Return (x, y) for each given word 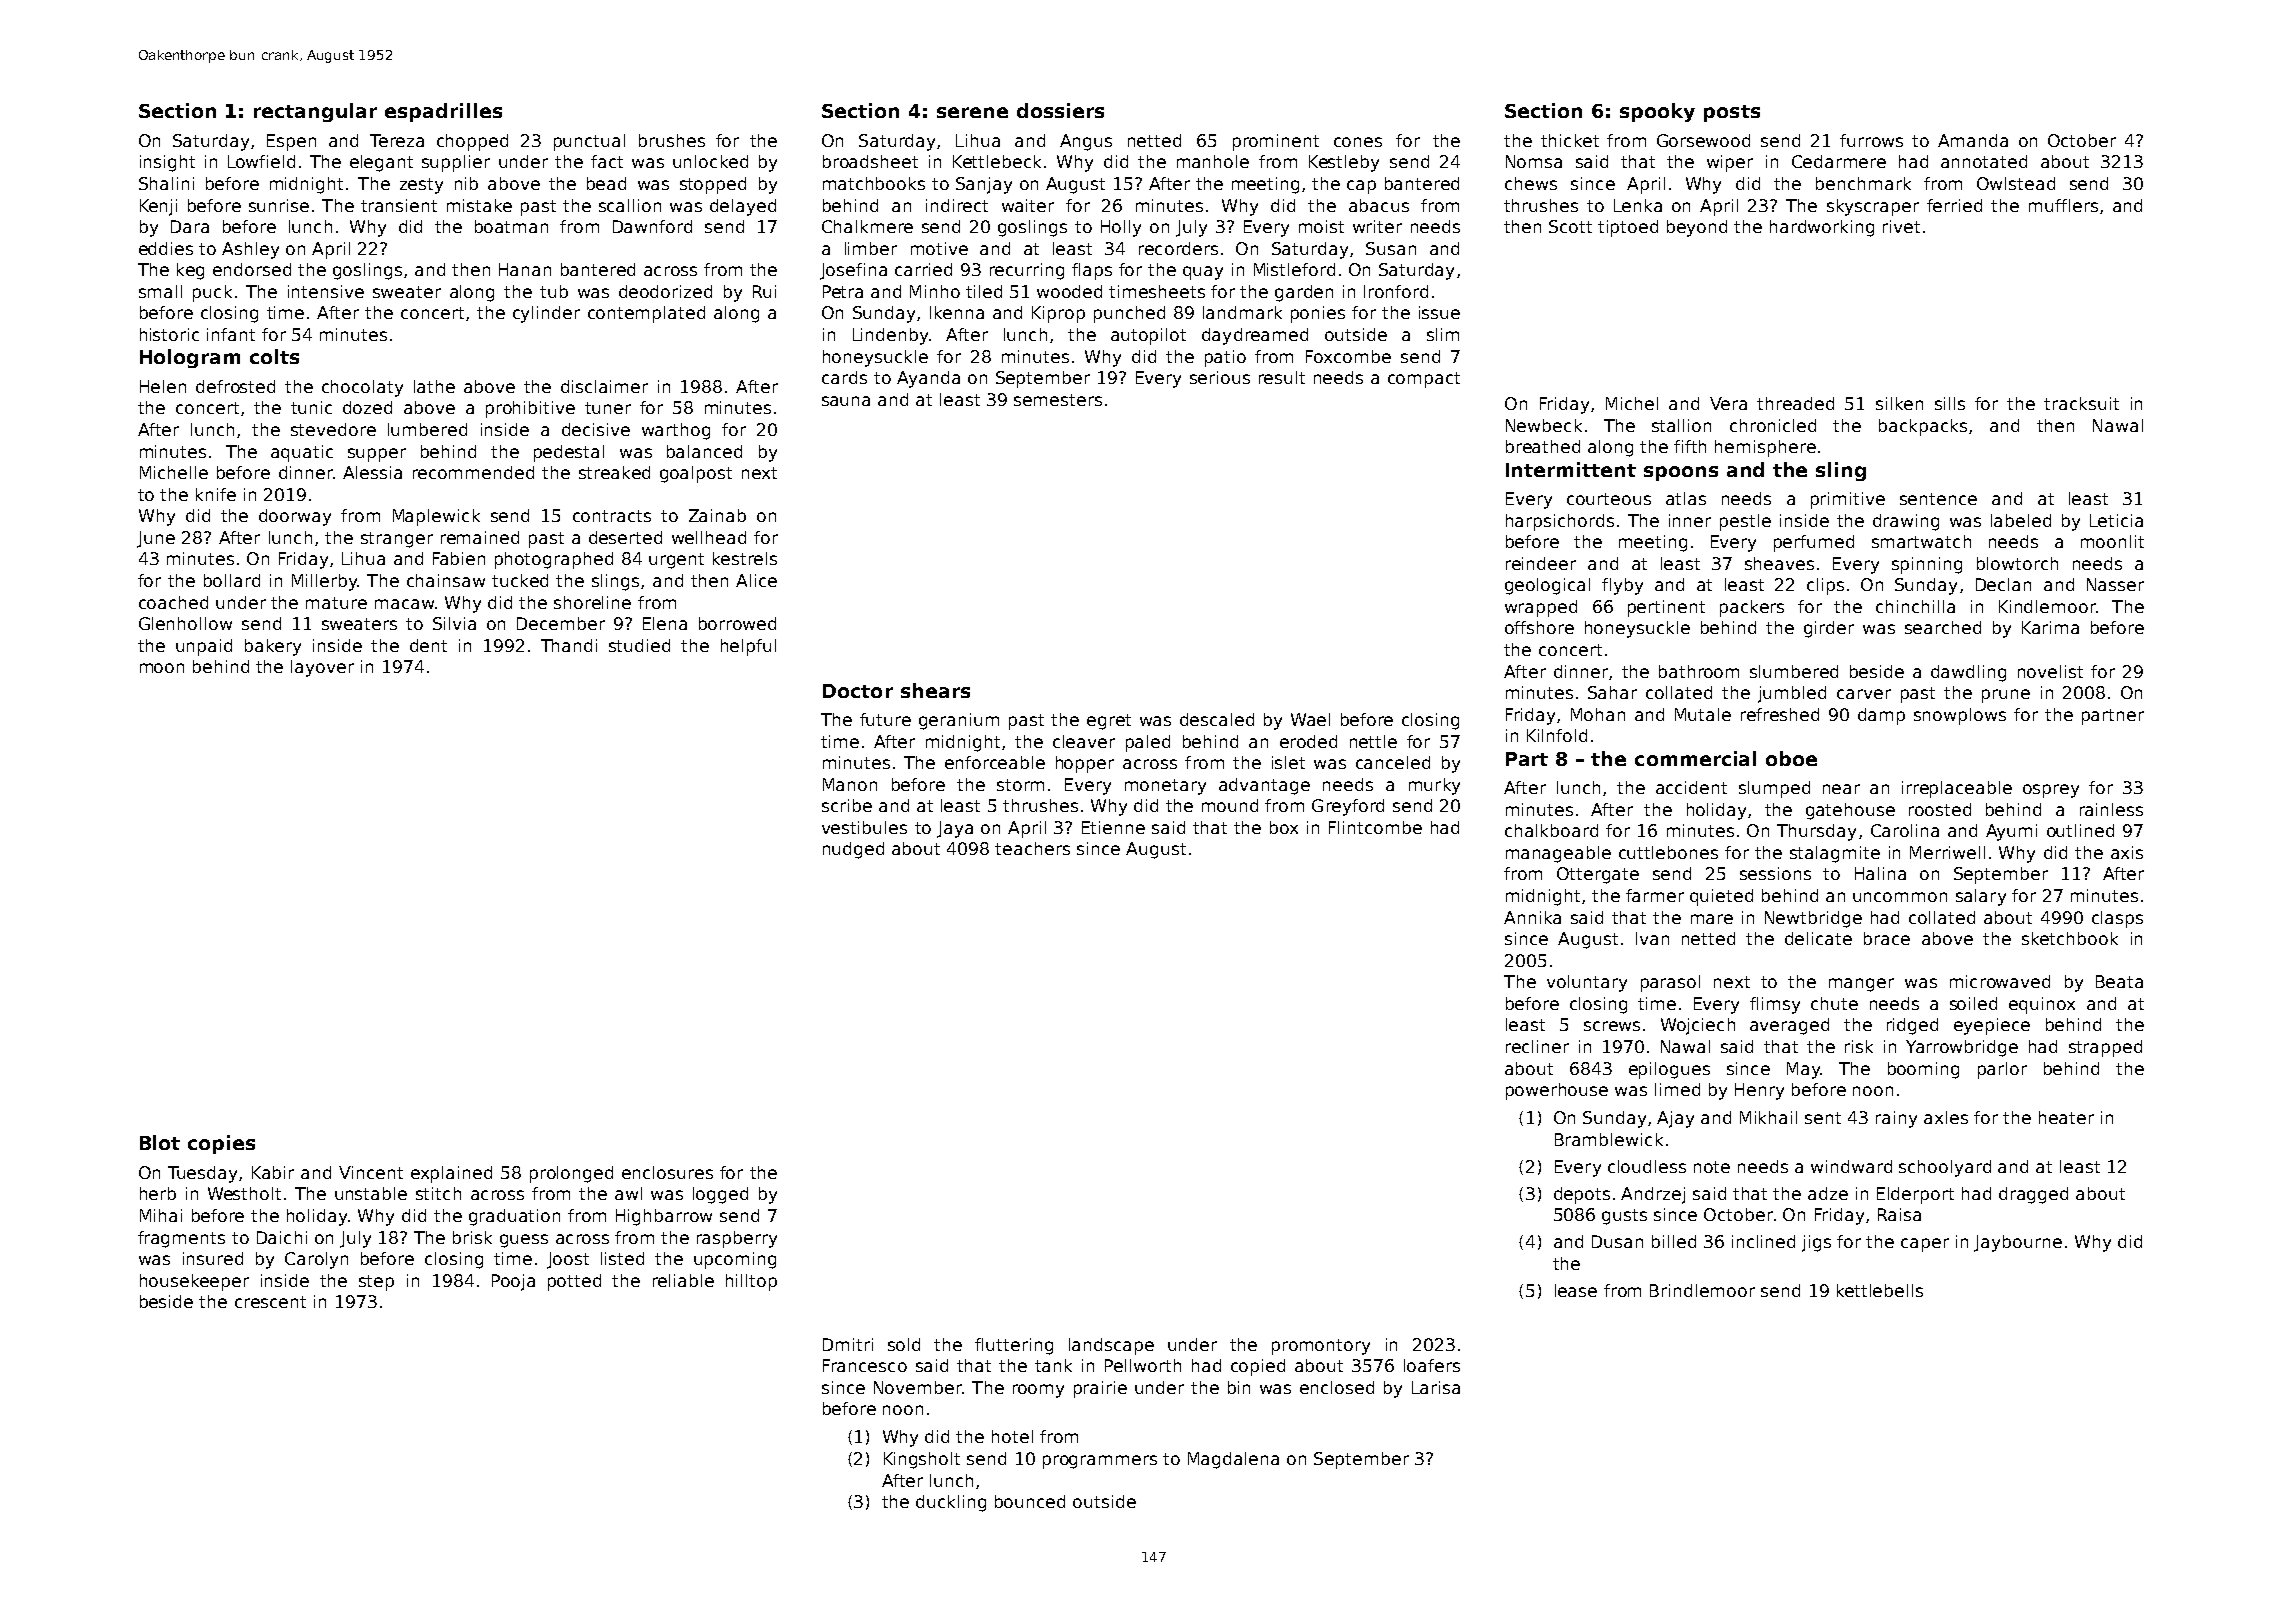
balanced (704, 451)
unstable (371, 1193)
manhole (1213, 161)
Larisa (1436, 1387)
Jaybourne (2018, 1243)
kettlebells (1880, 1290)
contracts (612, 516)
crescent (270, 1302)
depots (1582, 1195)
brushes (672, 140)
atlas (1686, 498)
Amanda (1973, 140)
